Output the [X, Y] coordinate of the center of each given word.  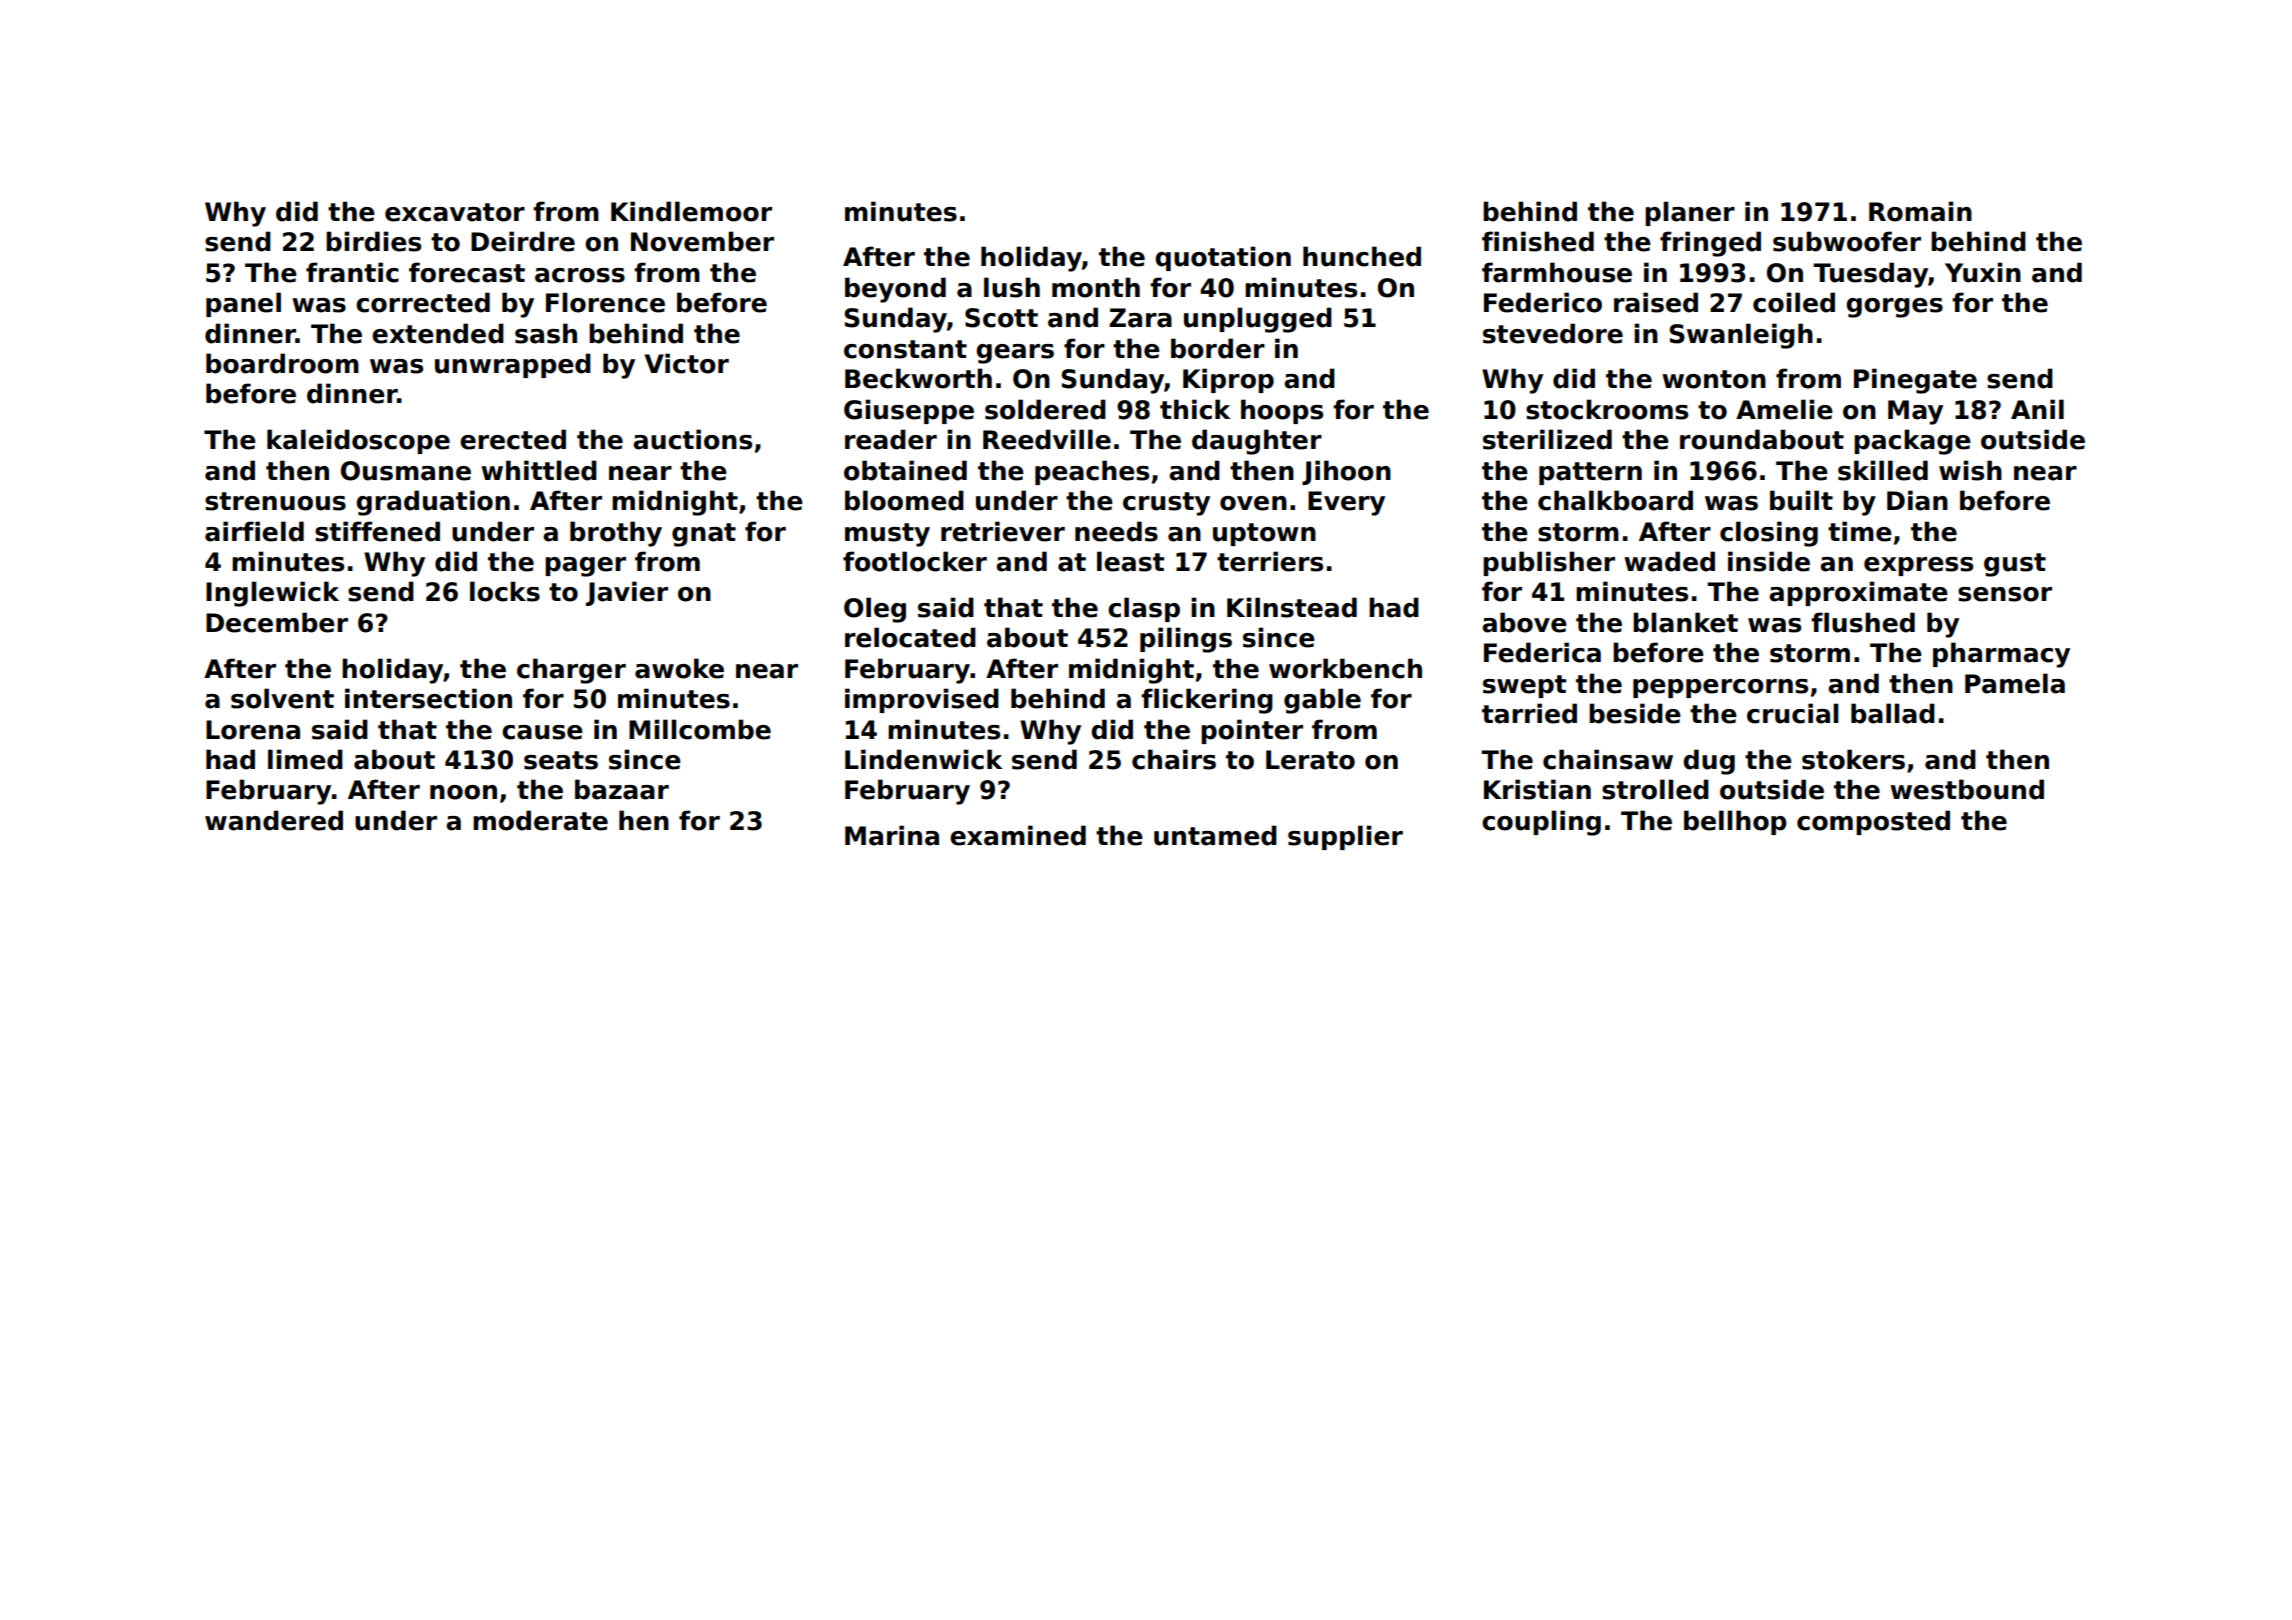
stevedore [1553, 333]
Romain [1920, 211]
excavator [455, 212]
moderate [540, 820]
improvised [922, 700]
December [277, 622]
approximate [1858, 593]
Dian [1917, 500]
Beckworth [918, 378]
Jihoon [1346, 472]
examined [1018, 835]
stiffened [377, 531]
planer [1690, 213]
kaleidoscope [358, 441]
